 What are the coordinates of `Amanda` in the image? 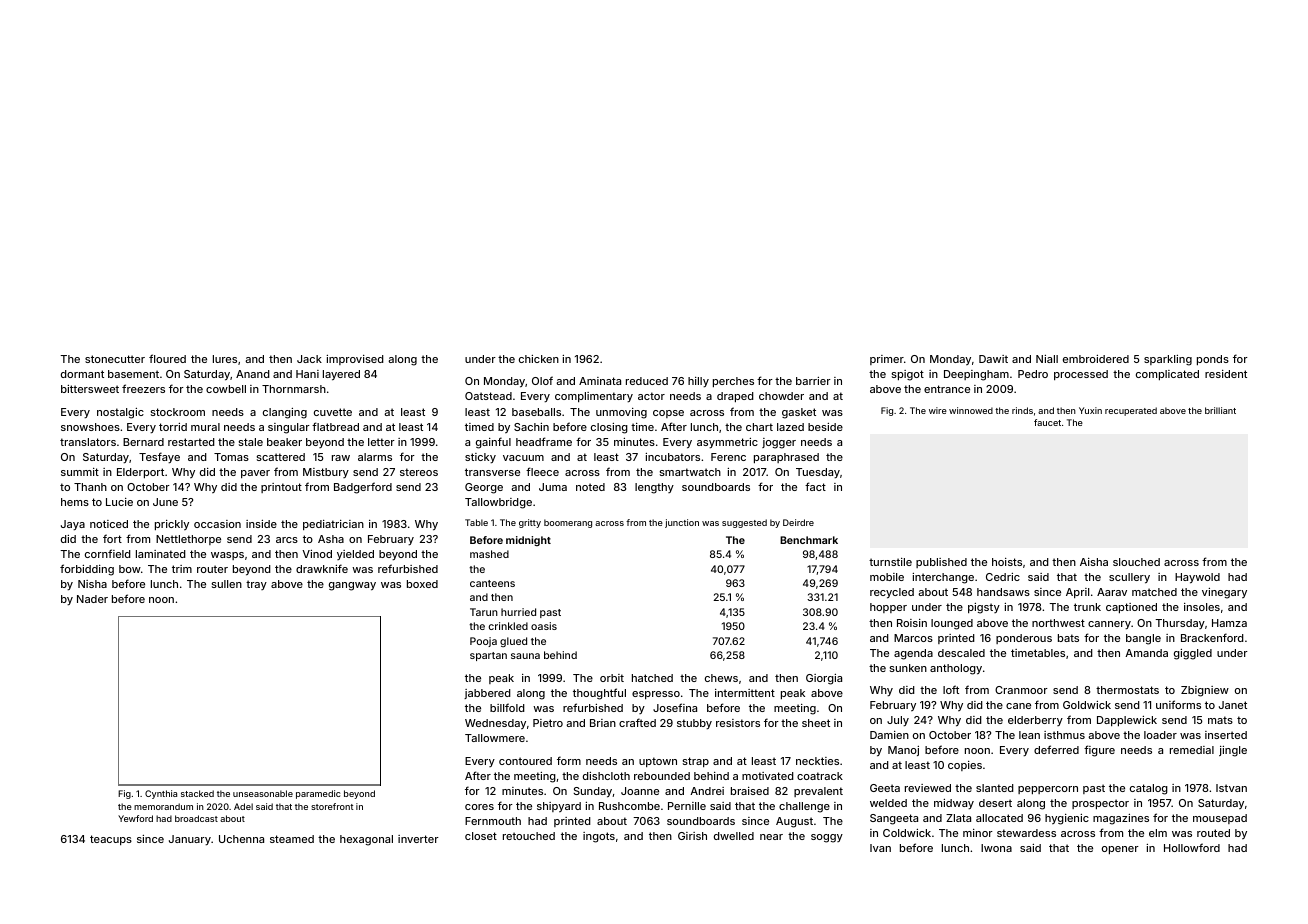 It's located at (1146, 653).
